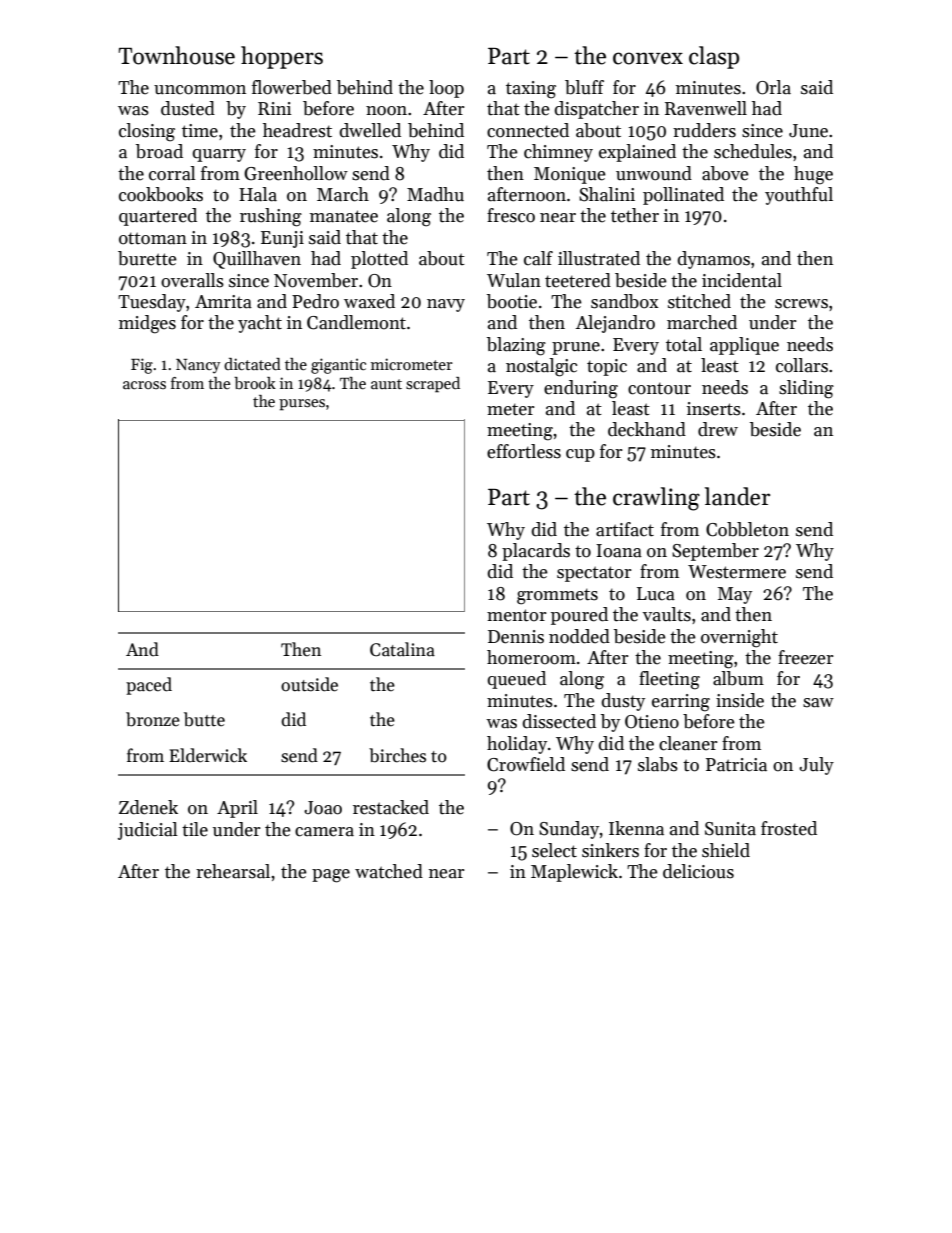  Describe the element at coordinates (402, 649) in the screenshot. I see `Catalina` at that location.
